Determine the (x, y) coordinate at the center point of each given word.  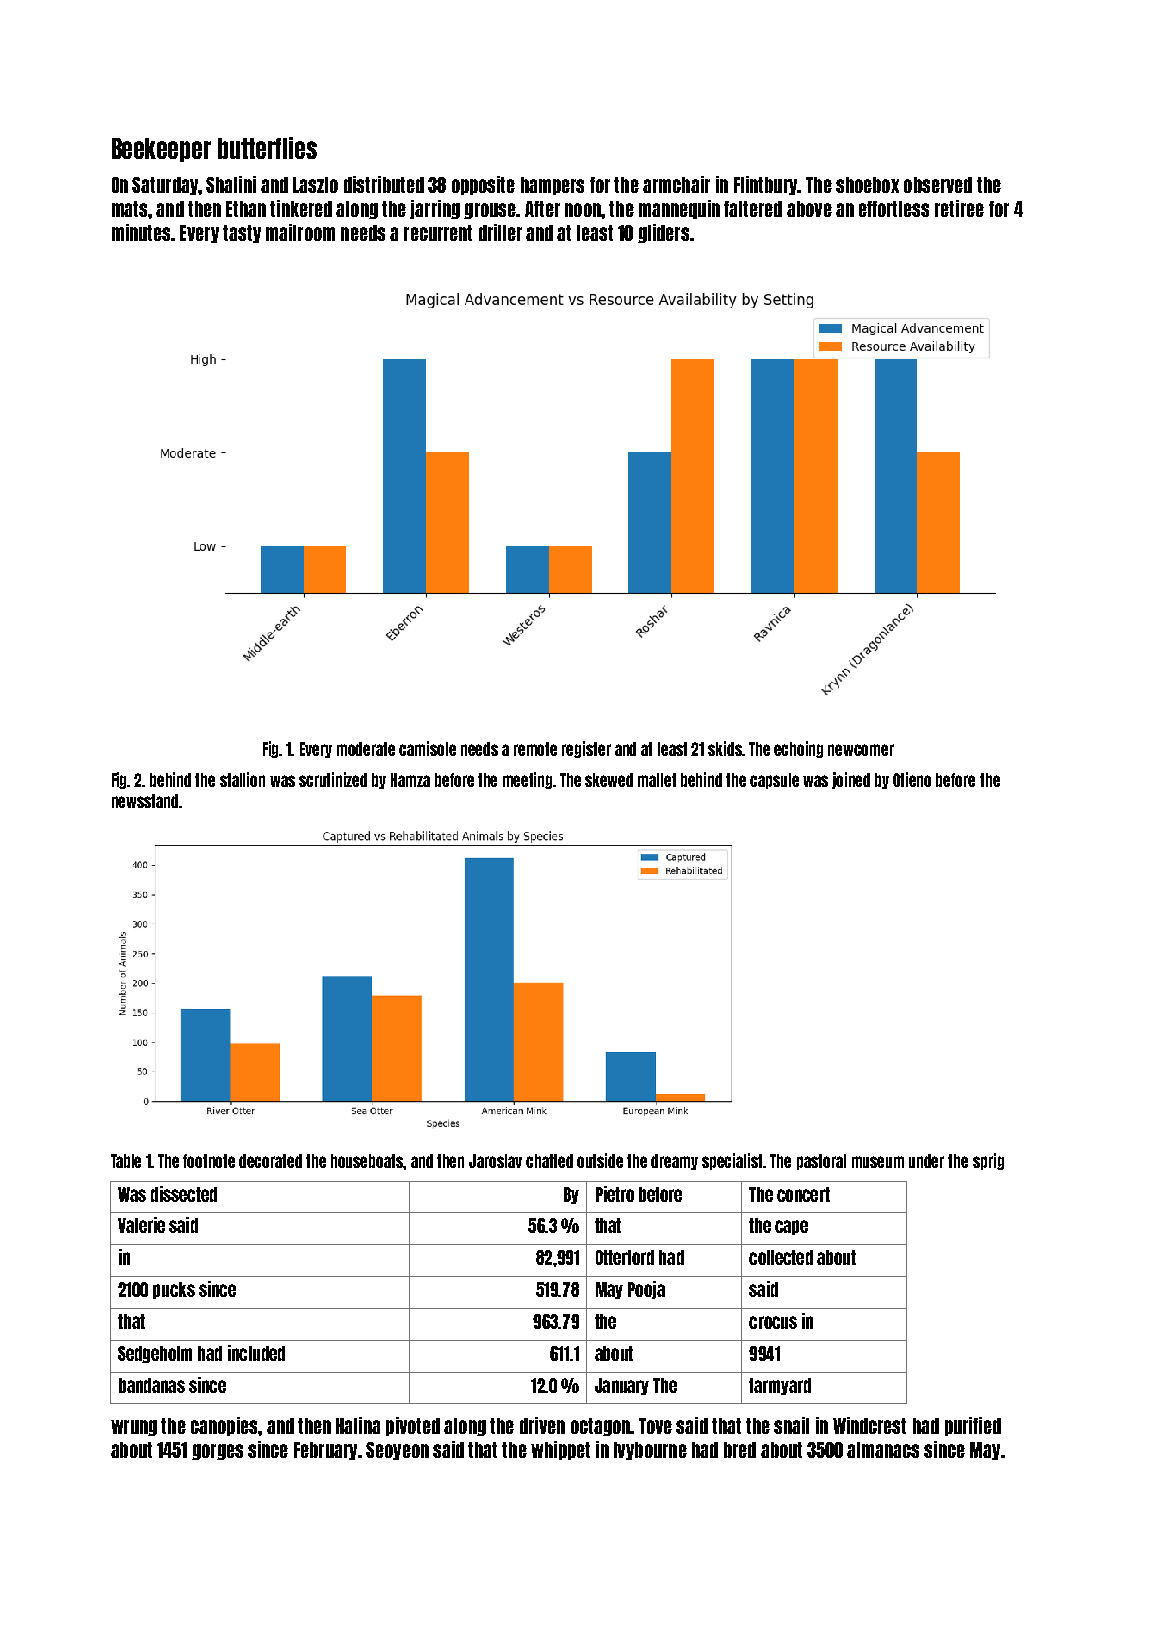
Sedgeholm (155, 1354)
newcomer (861, 750)
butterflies (267, 148)
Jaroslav (495, 1161)
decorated (270, 1161)
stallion (242, 779)
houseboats (367, 1161)
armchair (676, 184)
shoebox (867, 185)
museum (878, 1162)
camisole (427, 748)
